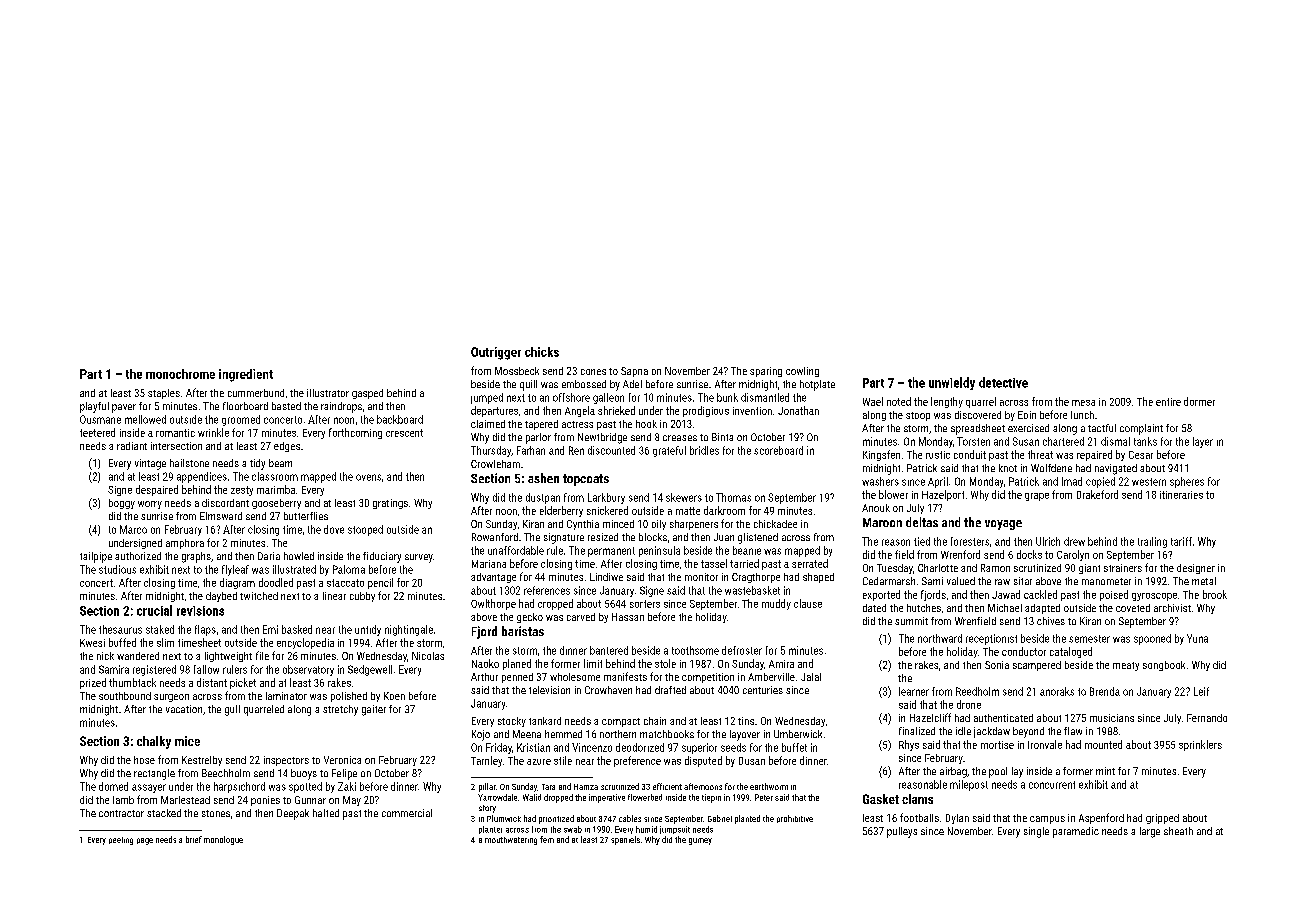 The width and height of the page is (1308, 924). I want to click on receptionist, so click(991, 639).
